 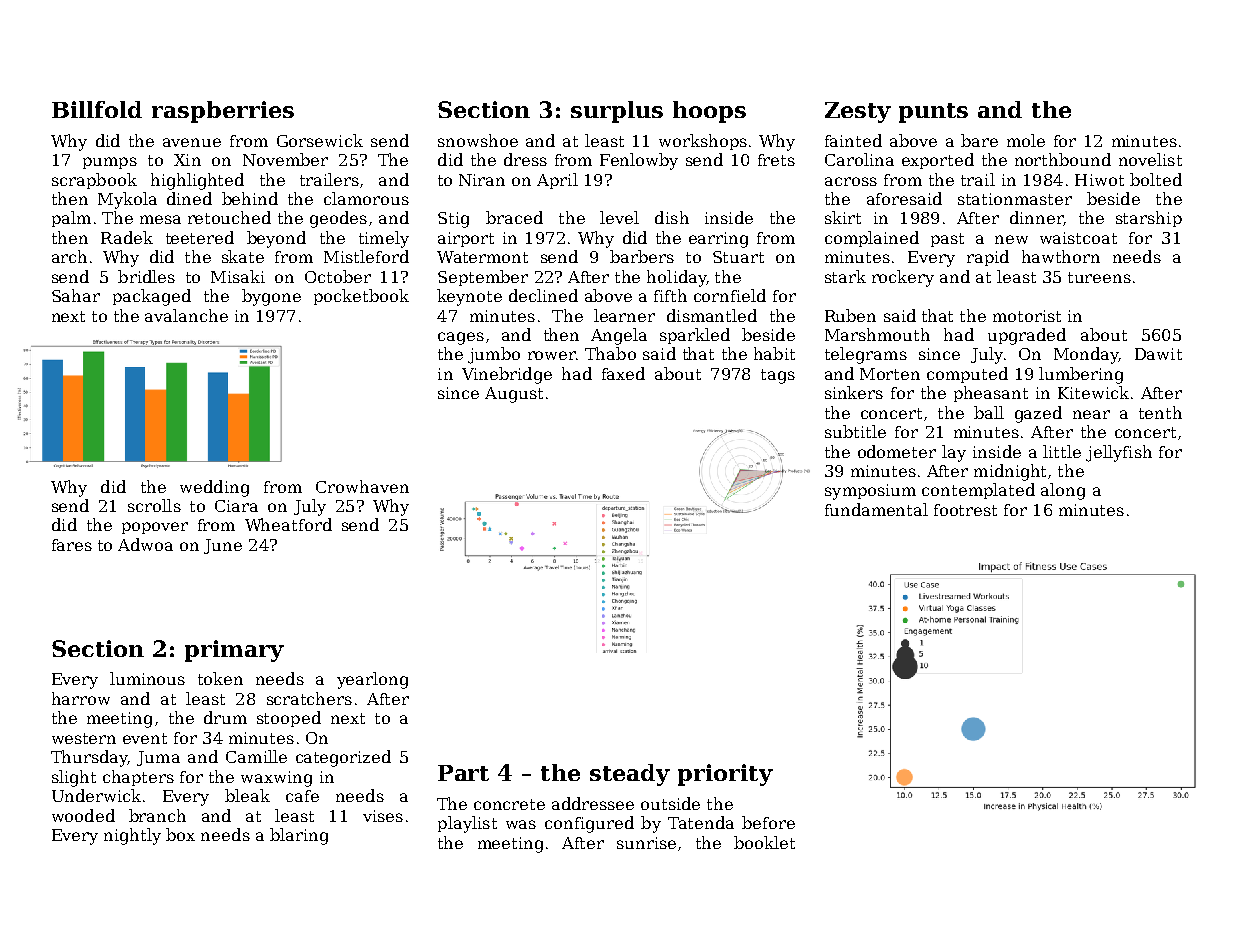 What do you see at coordinates (709, 112) in the screenshot?
I see `hoops` at bounding box center [709, 112].
